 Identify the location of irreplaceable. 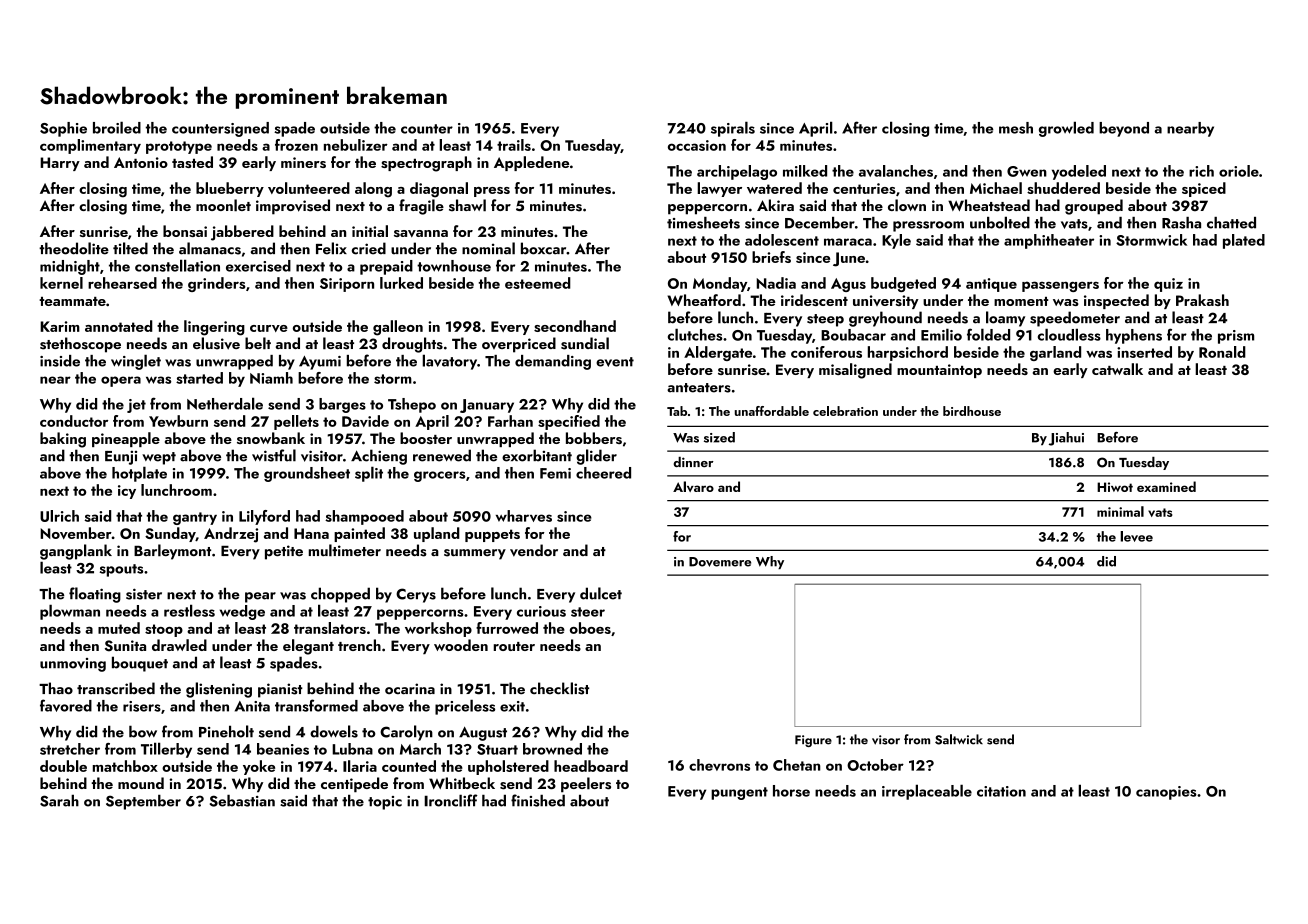
(927, 792).
